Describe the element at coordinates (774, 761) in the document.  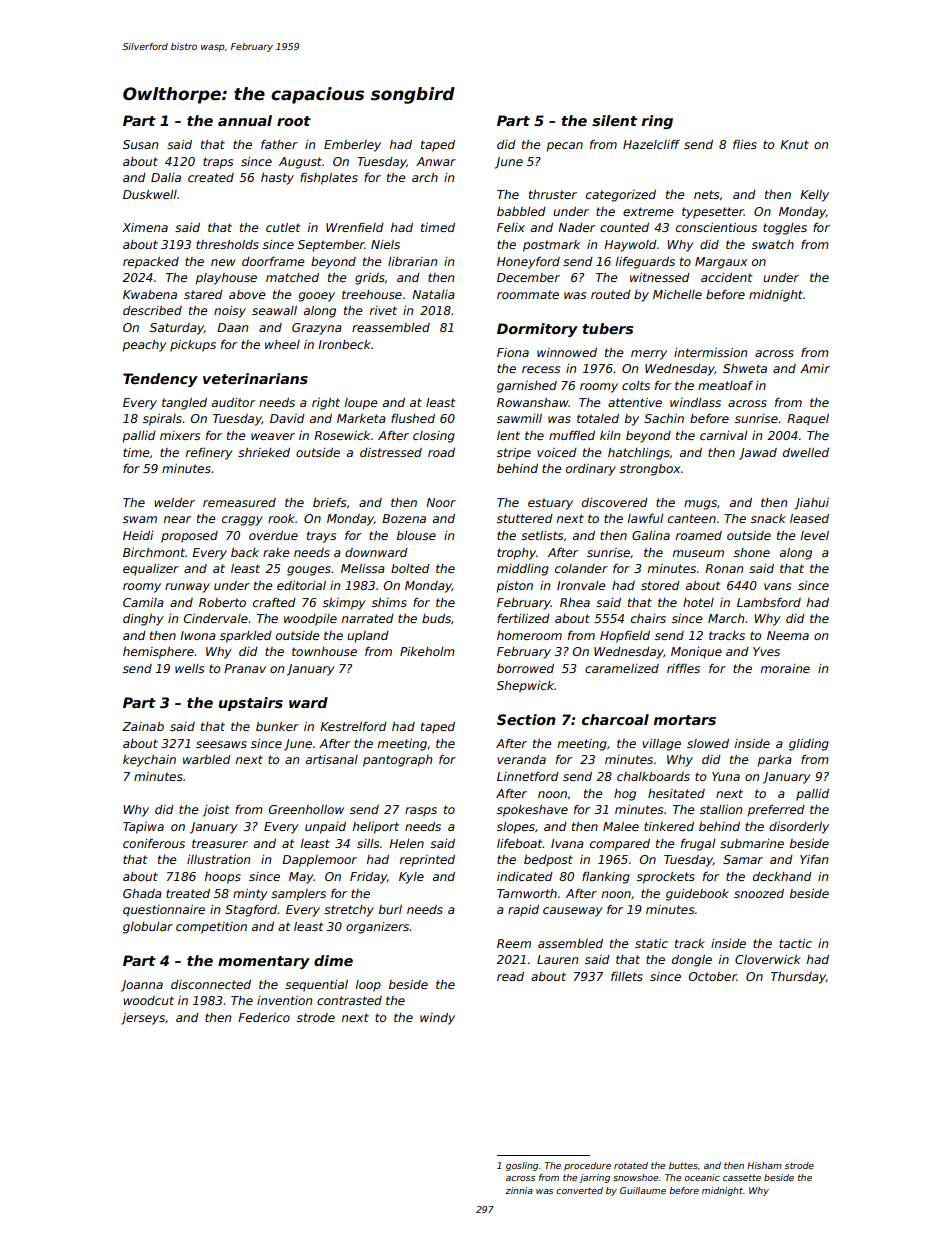
I see `parka` at that location.
